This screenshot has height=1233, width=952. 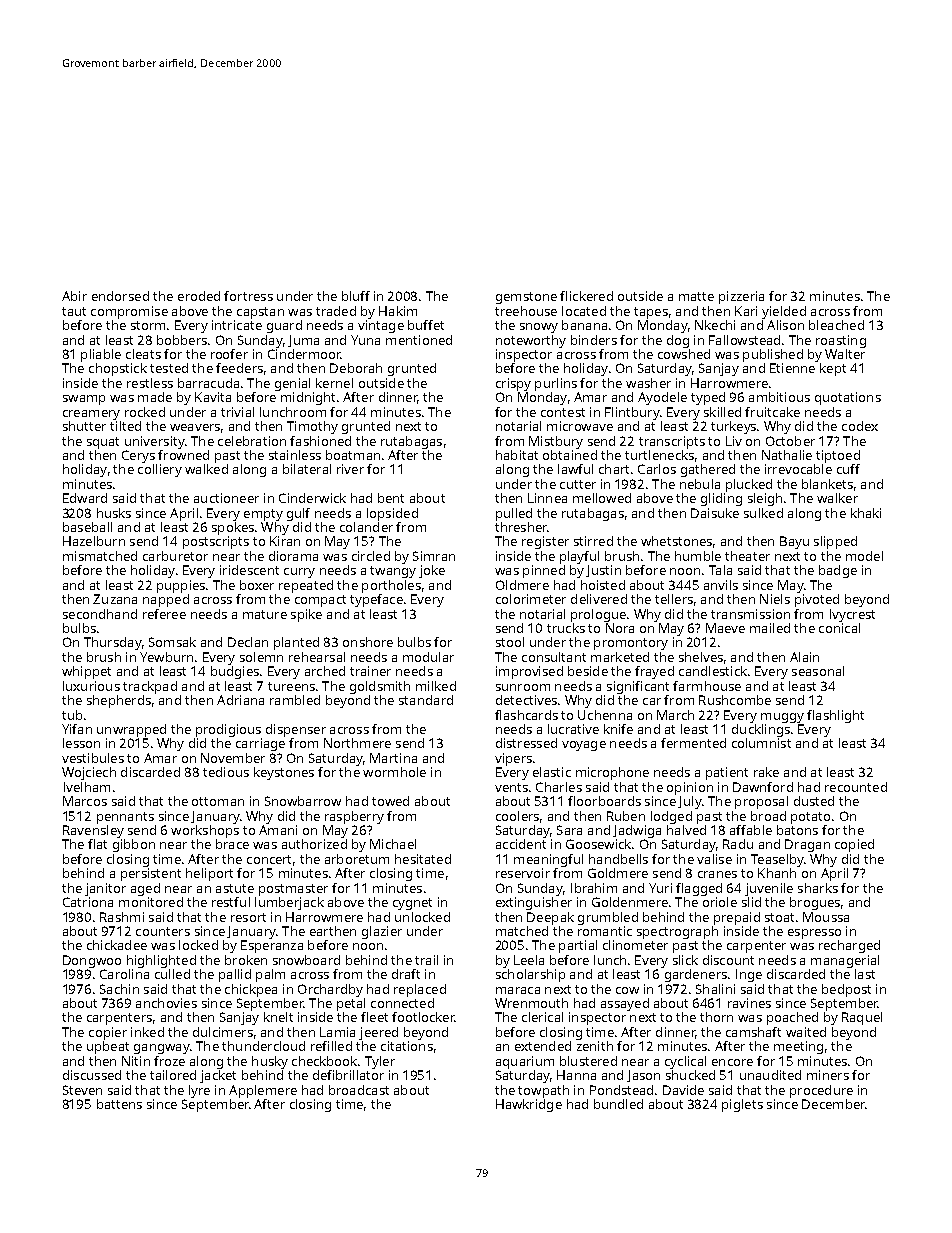 I want to click on draft, so click(x=406, y=974).
